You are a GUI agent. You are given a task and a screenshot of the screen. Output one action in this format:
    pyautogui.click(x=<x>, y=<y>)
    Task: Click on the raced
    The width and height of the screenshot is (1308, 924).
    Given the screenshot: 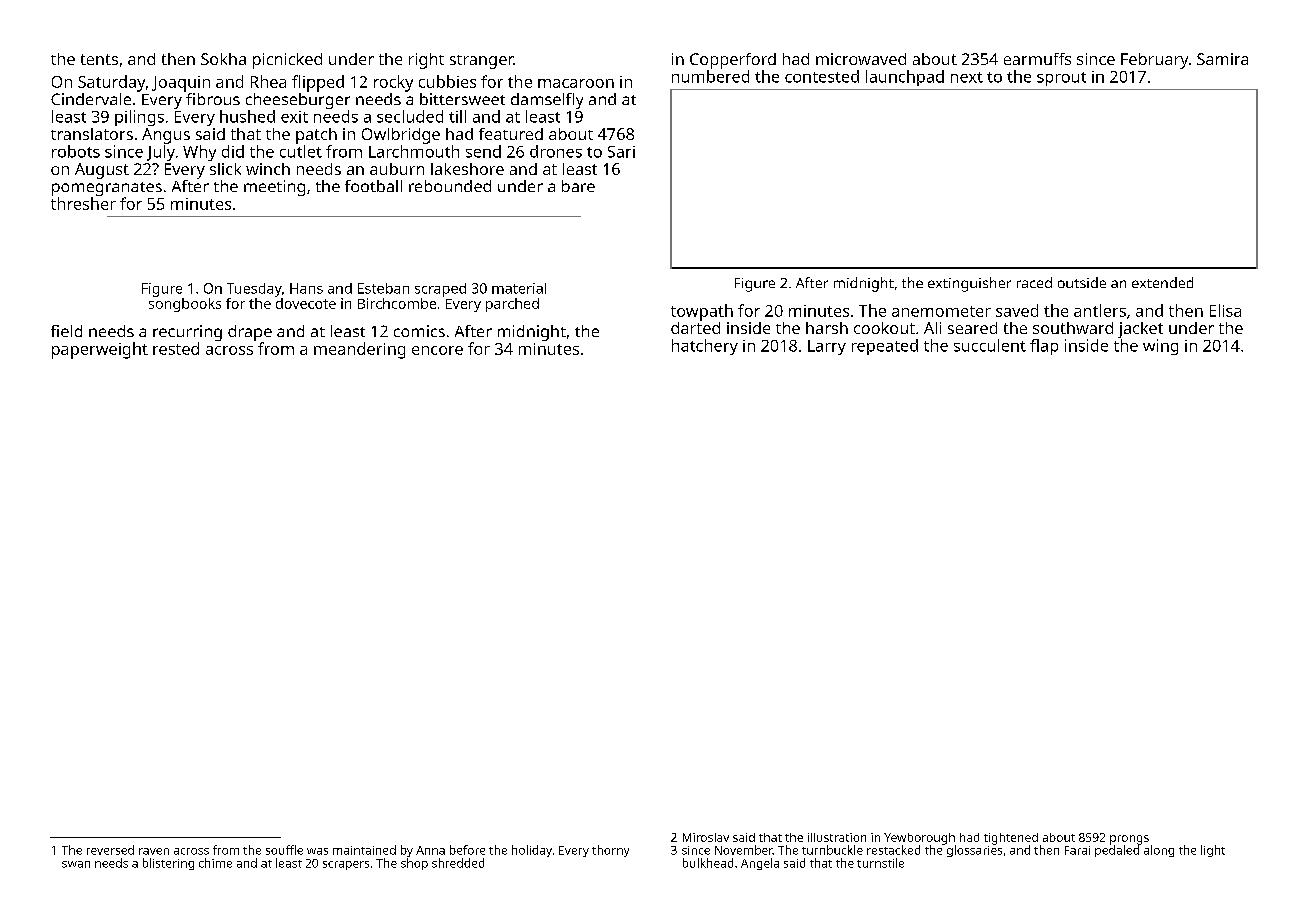 What is the action you would take?
    pyautogui.click(x=1034, y=282)
